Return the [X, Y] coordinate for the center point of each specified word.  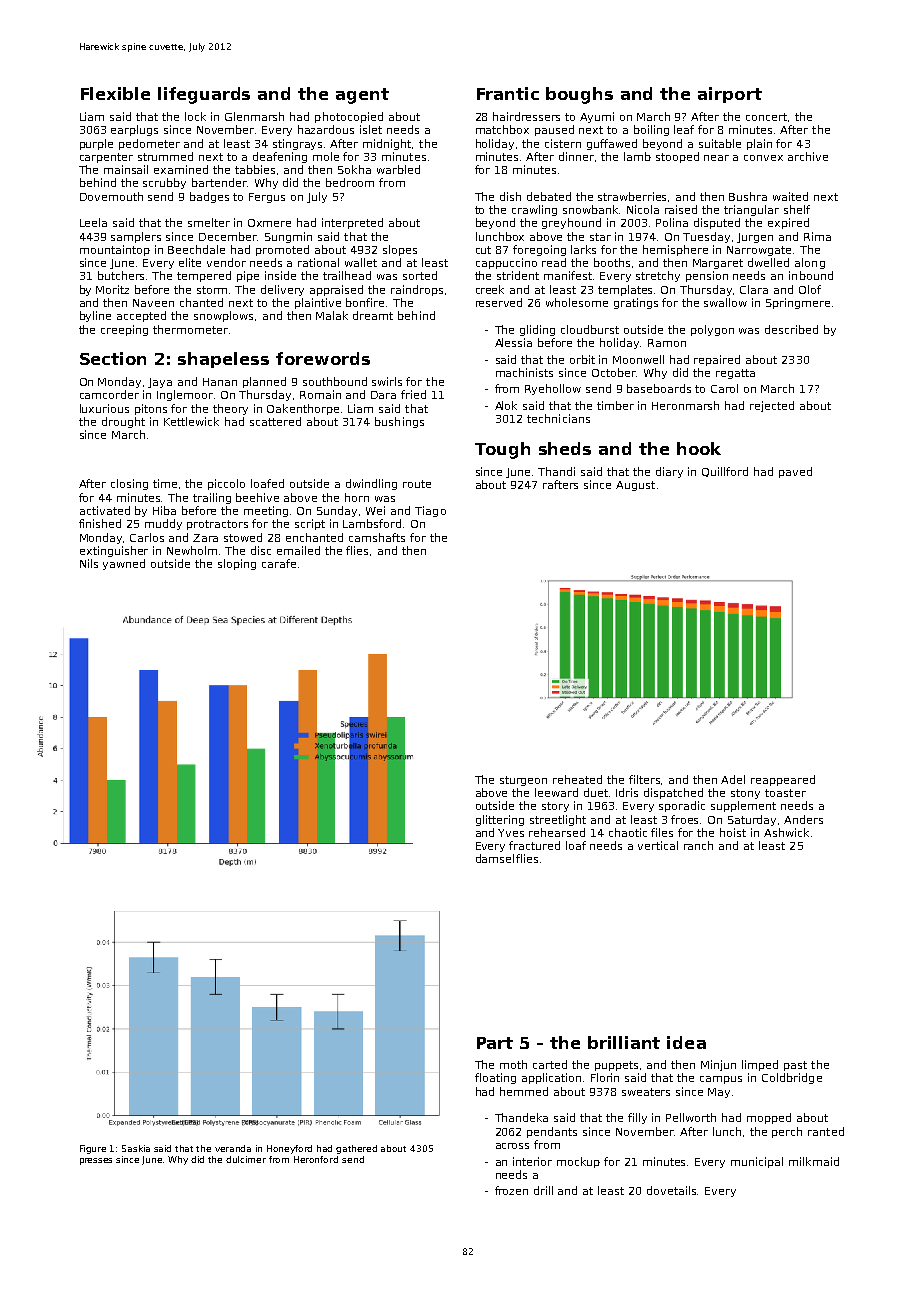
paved [795, 472]
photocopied [349, 117]
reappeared [783, 780]
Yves [511, 833]
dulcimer [246, 1159]
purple [96, 144]
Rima [817, 236]
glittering [500, 820]
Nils [89, 563]
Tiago [430, 511]
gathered [356, 1149]
